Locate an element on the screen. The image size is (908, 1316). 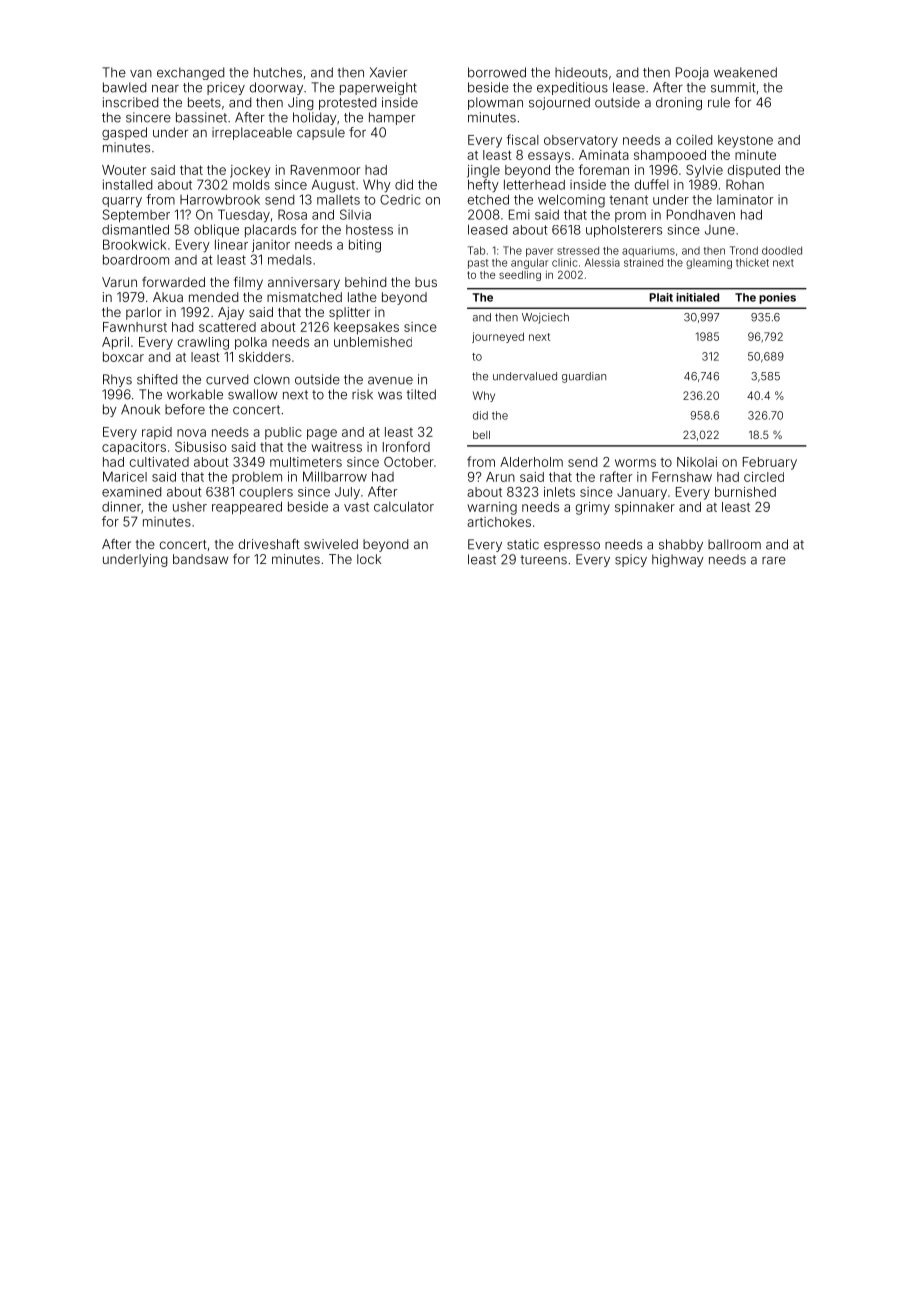
burnished is located at coordinates (745, 492).
